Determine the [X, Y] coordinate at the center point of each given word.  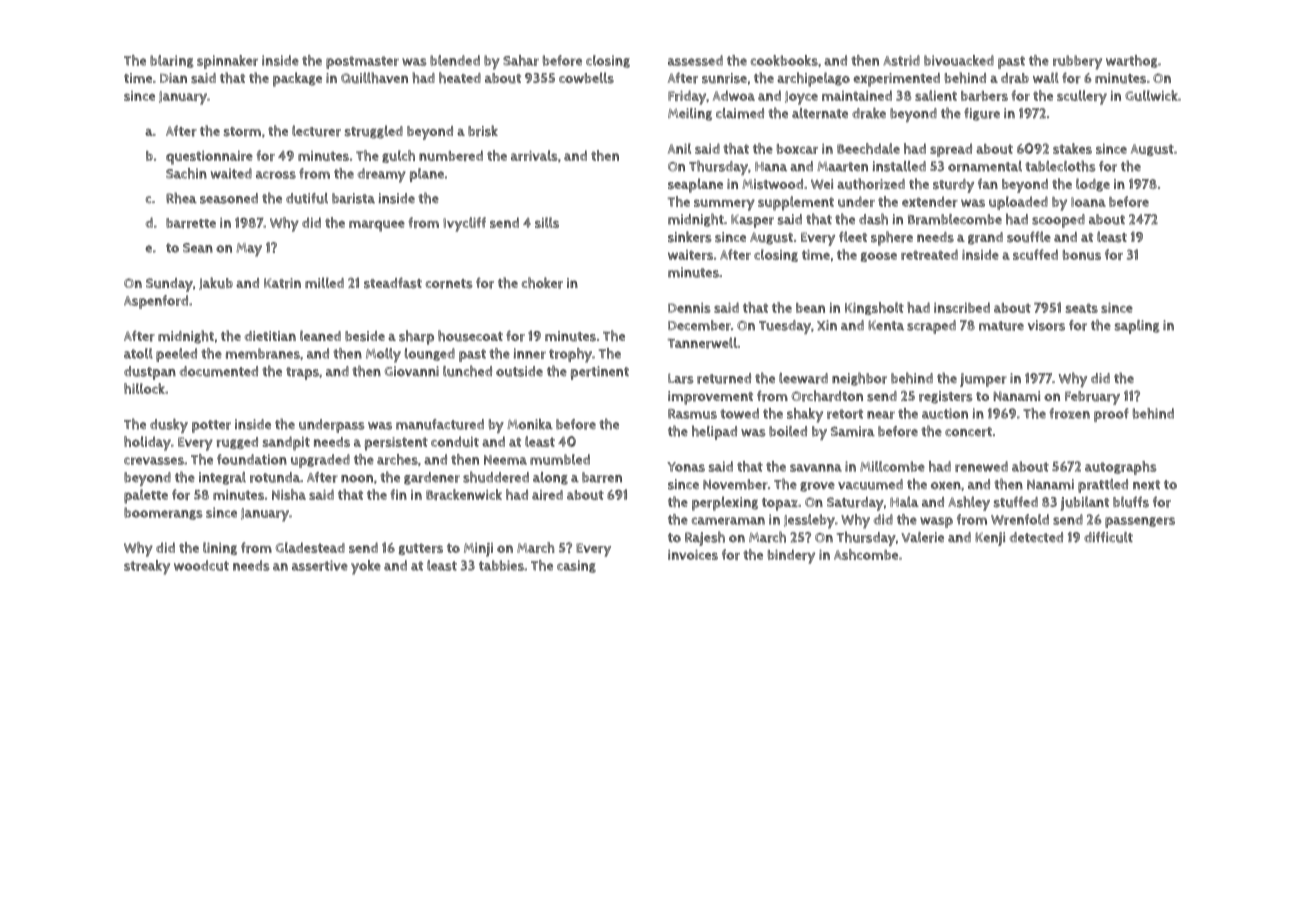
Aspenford [156, 302]
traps [302, 373]
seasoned [229, 198]
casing [576, 566]
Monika [530, 424]
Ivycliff [464, 224]
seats [1082, 308]
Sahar [521, 60]
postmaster [362, 62]
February [1092, 398]
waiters [690, 255]
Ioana [1088, 202]
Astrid [901, 60]
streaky [147, 567]
